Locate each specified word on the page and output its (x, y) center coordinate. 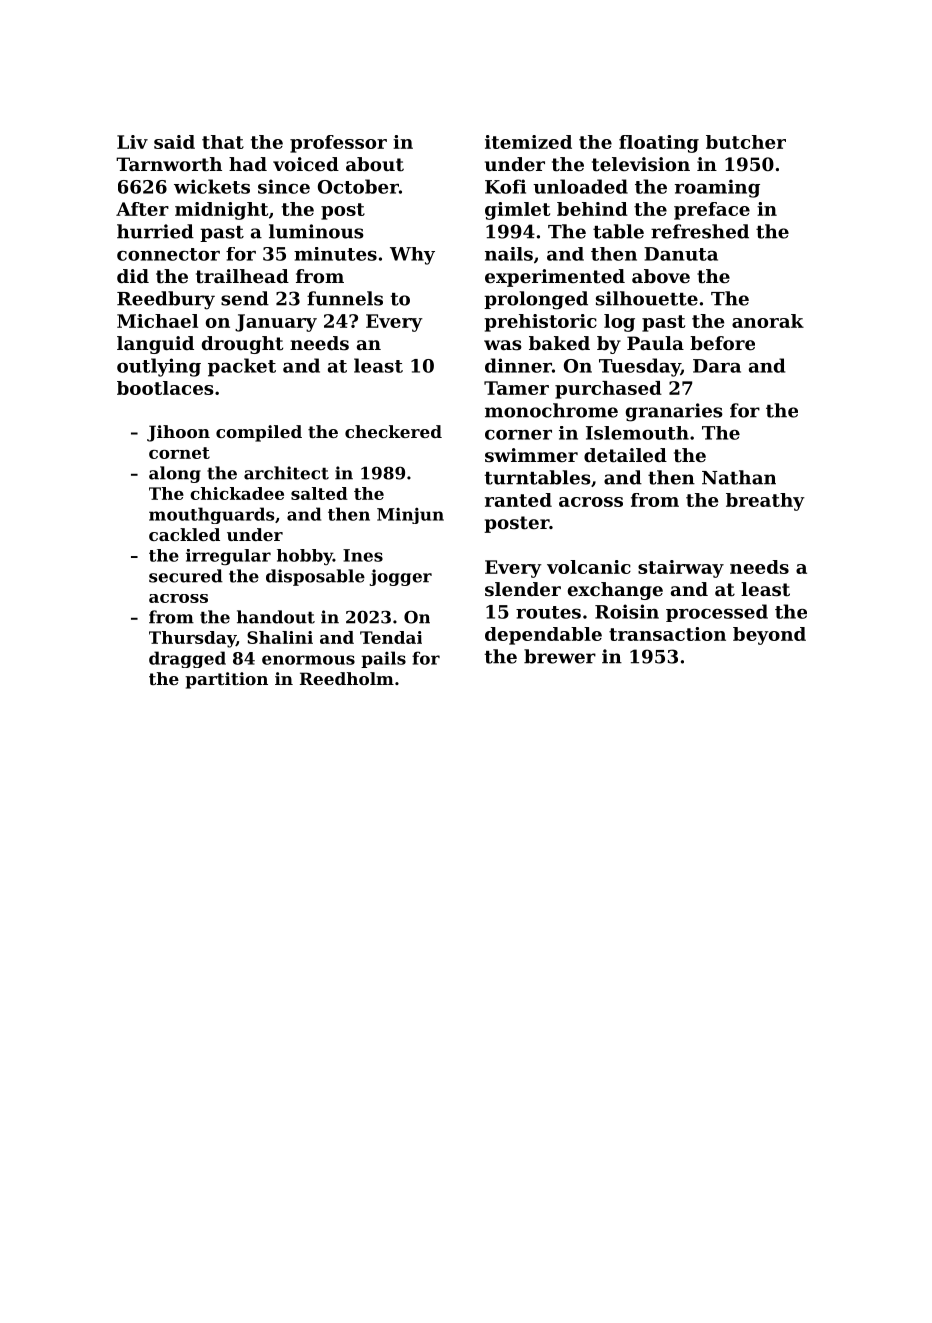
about (375, 164)
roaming (717, 188)
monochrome (551, 410)
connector (168, 254)
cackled (184, 534)
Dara (717, 366)
